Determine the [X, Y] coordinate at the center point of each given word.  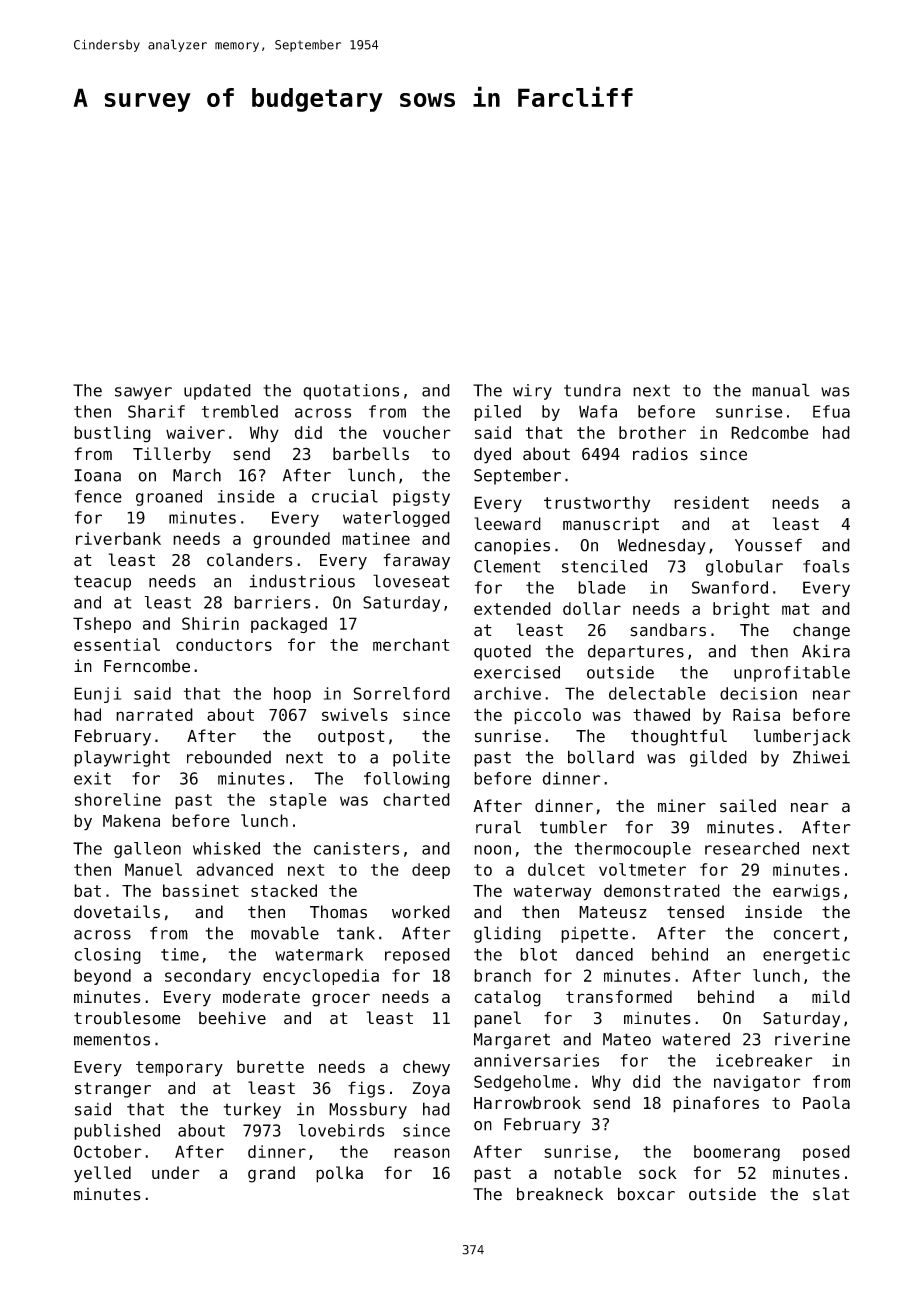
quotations [351, 392]
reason [422, 1153]
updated [217, 392]
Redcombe [769, 432]
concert [807, 933]
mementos [112, 1039]
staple [298, 801]
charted [416, 799]
